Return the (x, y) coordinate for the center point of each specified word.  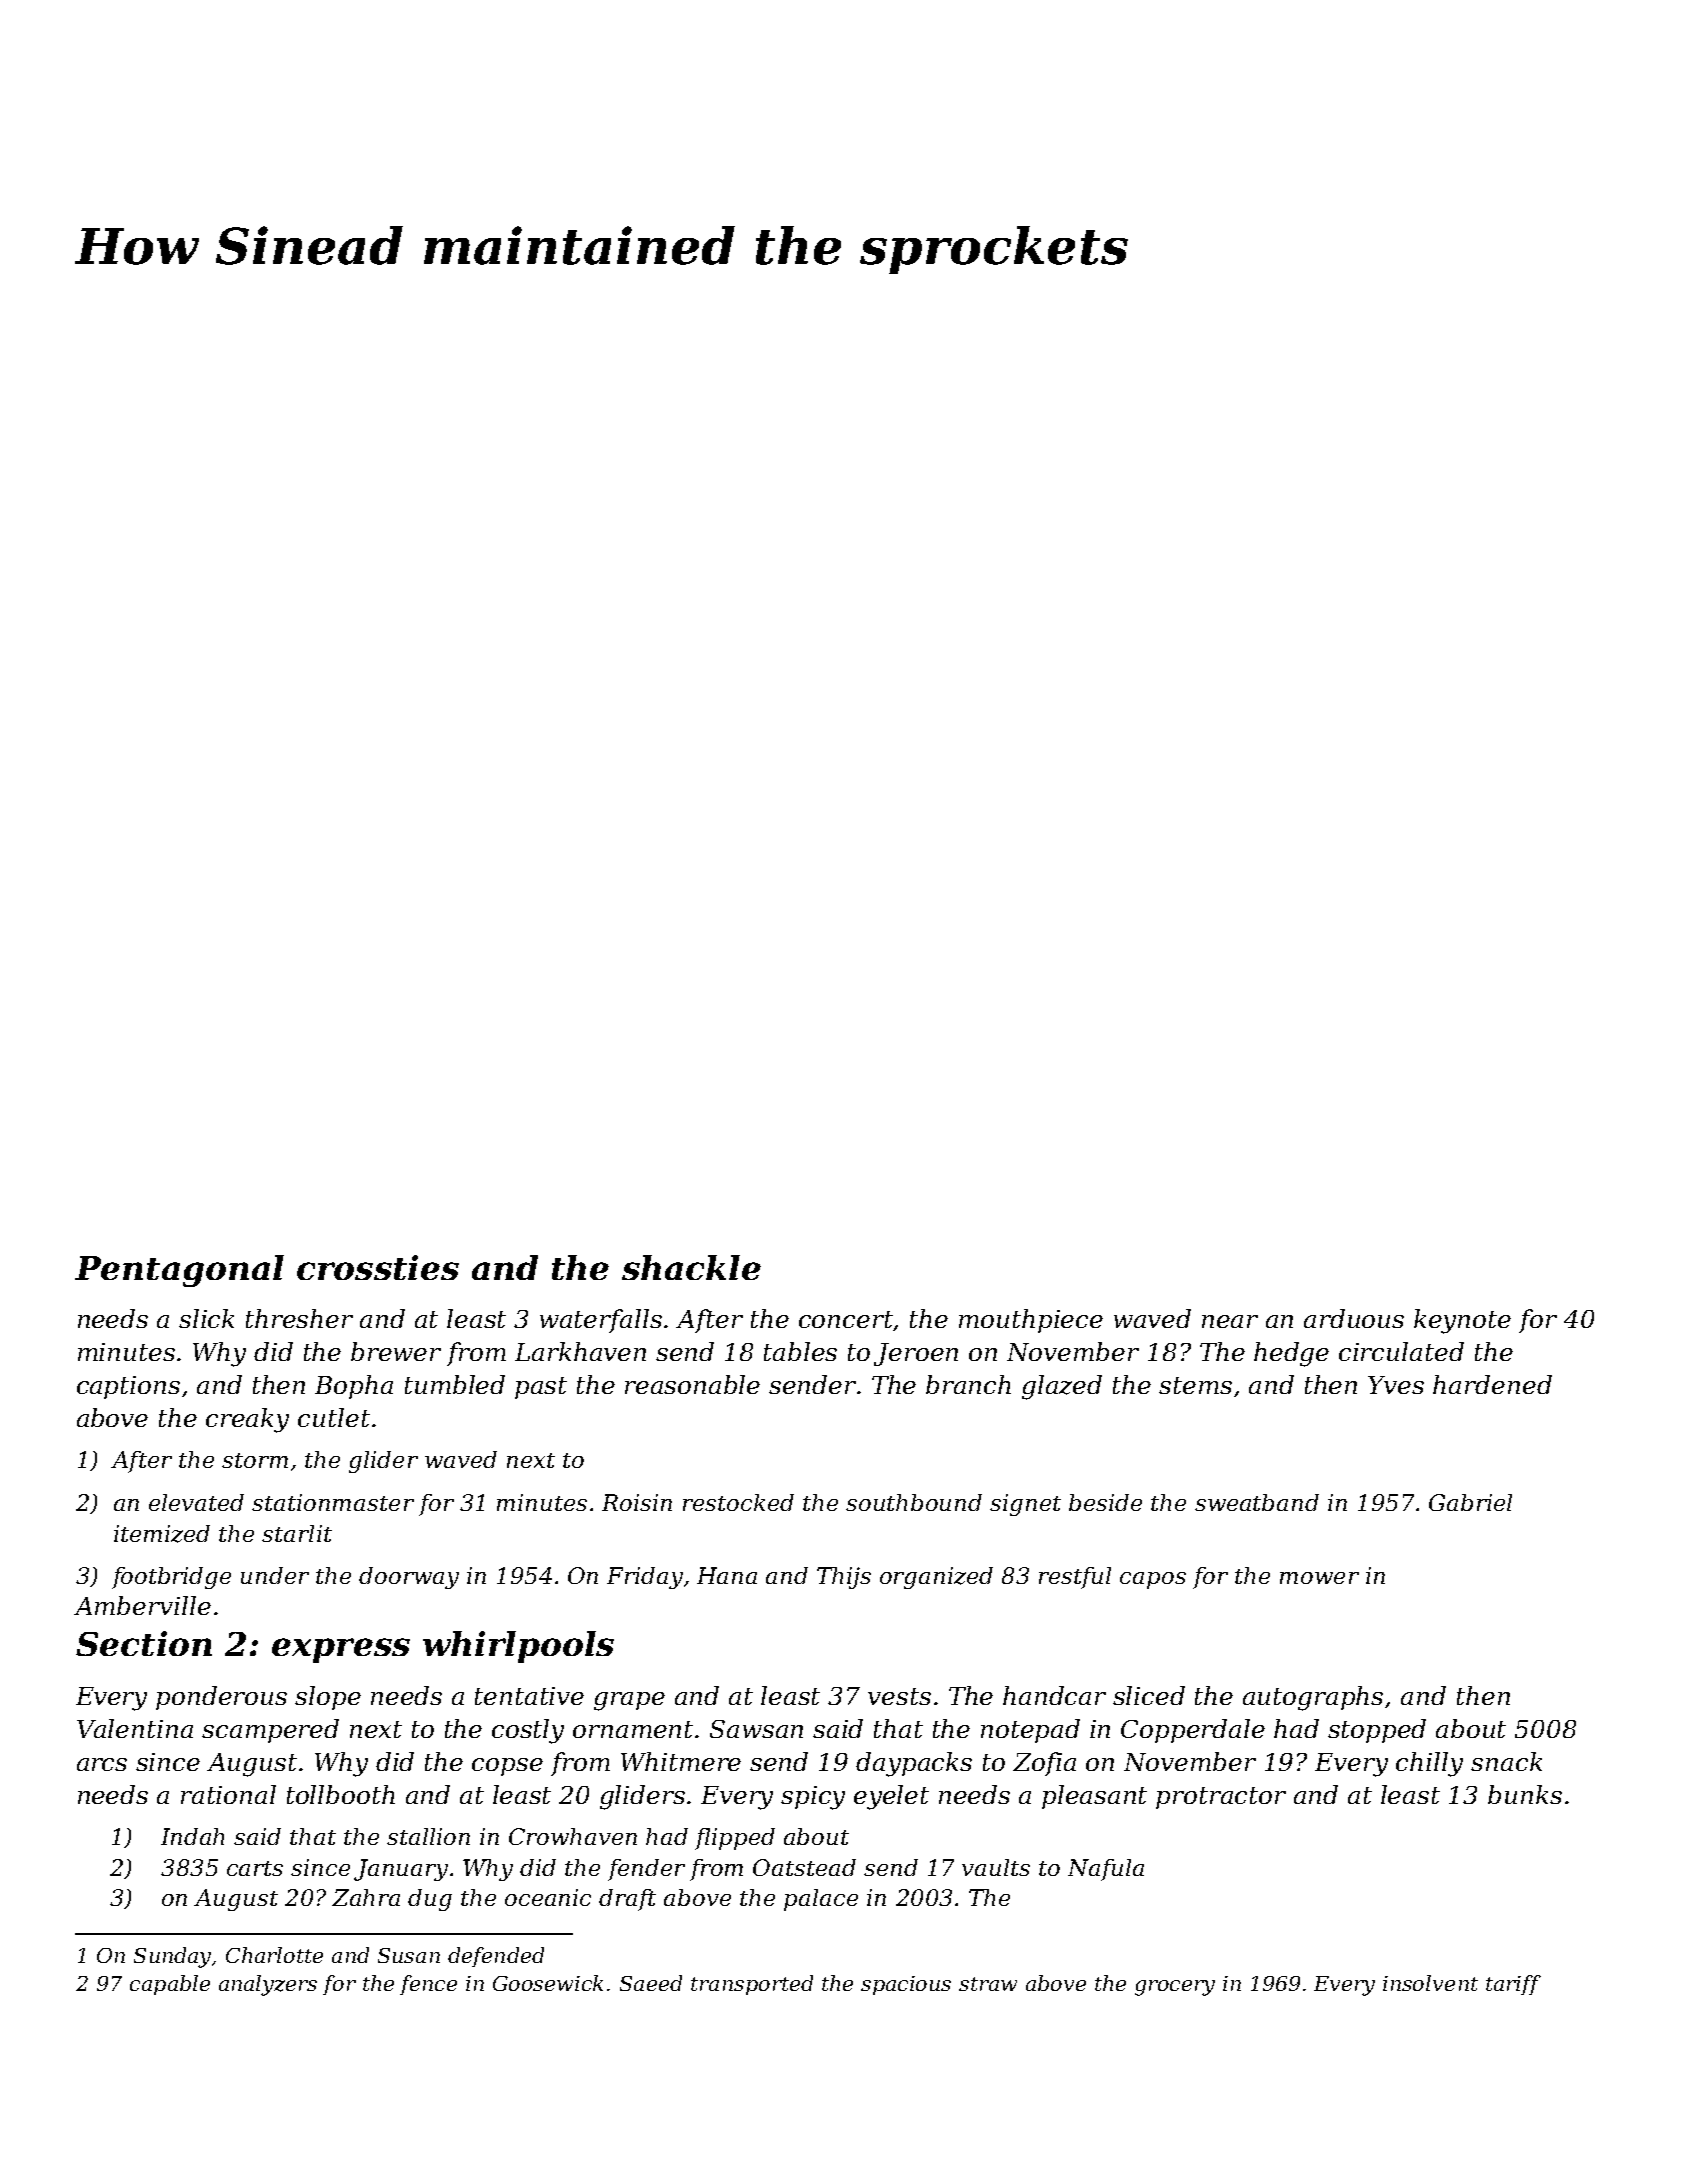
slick (206, 1318)
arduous (1354, 1318)
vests (899, 1696)
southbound (914, 1502)
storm (255, 1460)
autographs (1313, 1698)
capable (170, 1985)
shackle (691, 1267)
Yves (1396, 1385)
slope (328, 1698)
